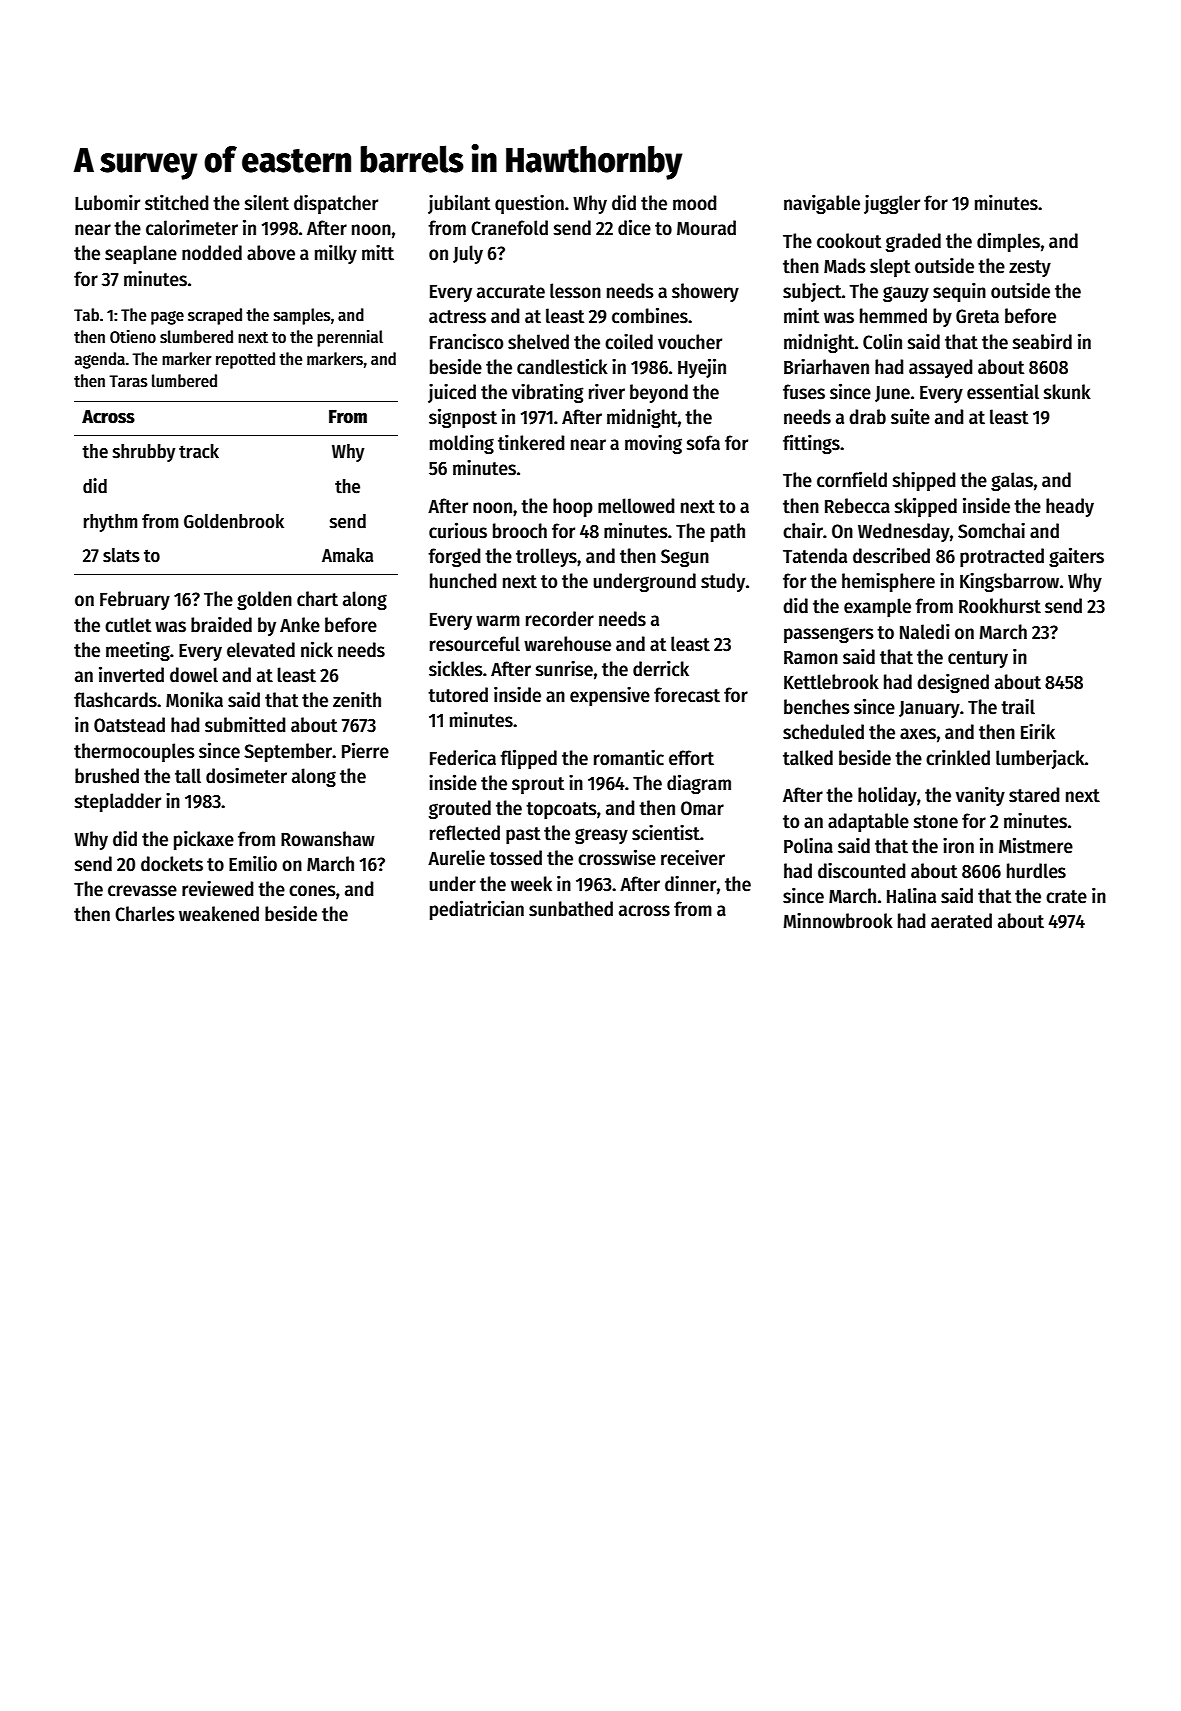  I want to click on Charles, so click(145, 914).
